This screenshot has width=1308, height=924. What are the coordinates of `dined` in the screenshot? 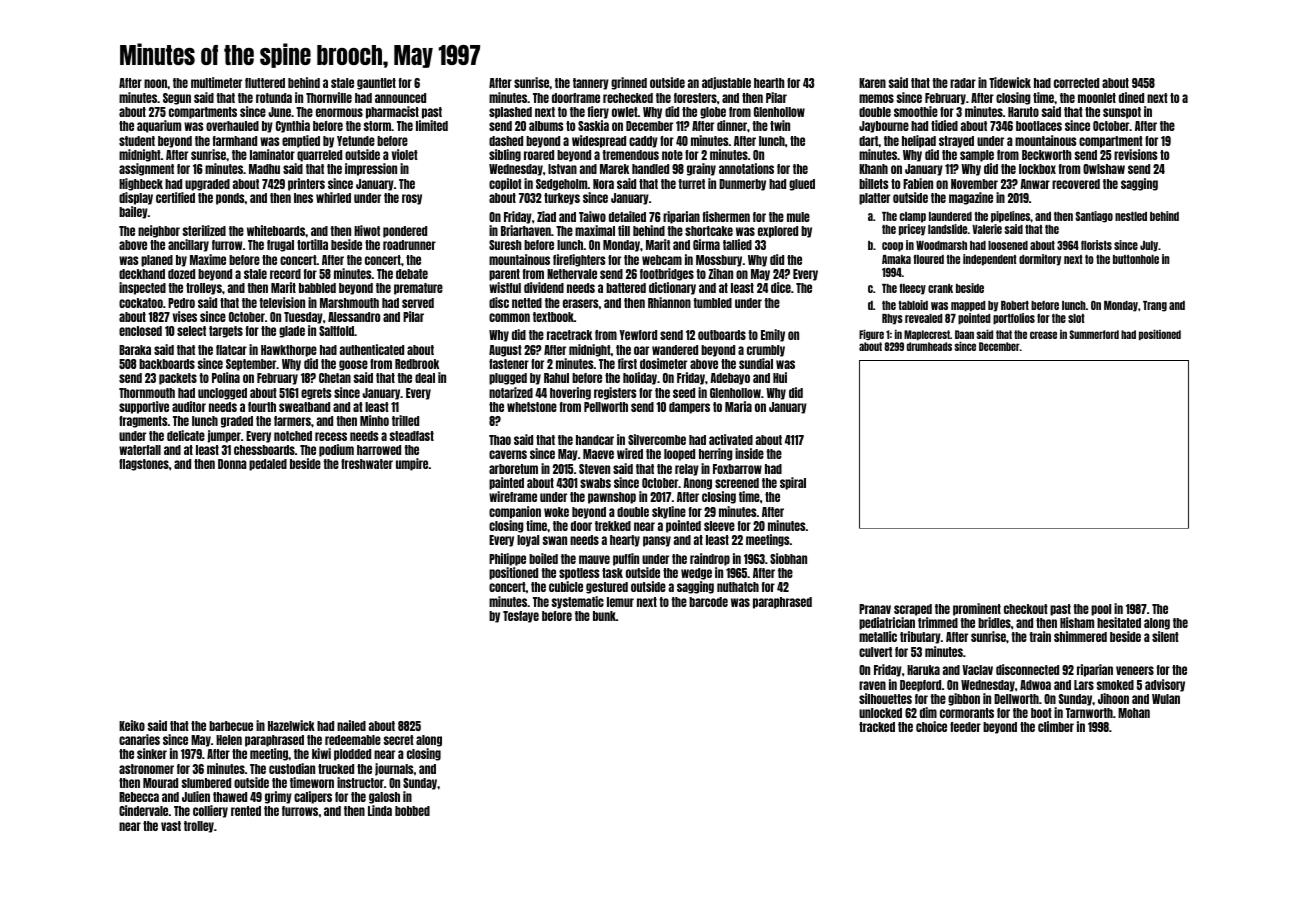 It's located at (1131, 97).
